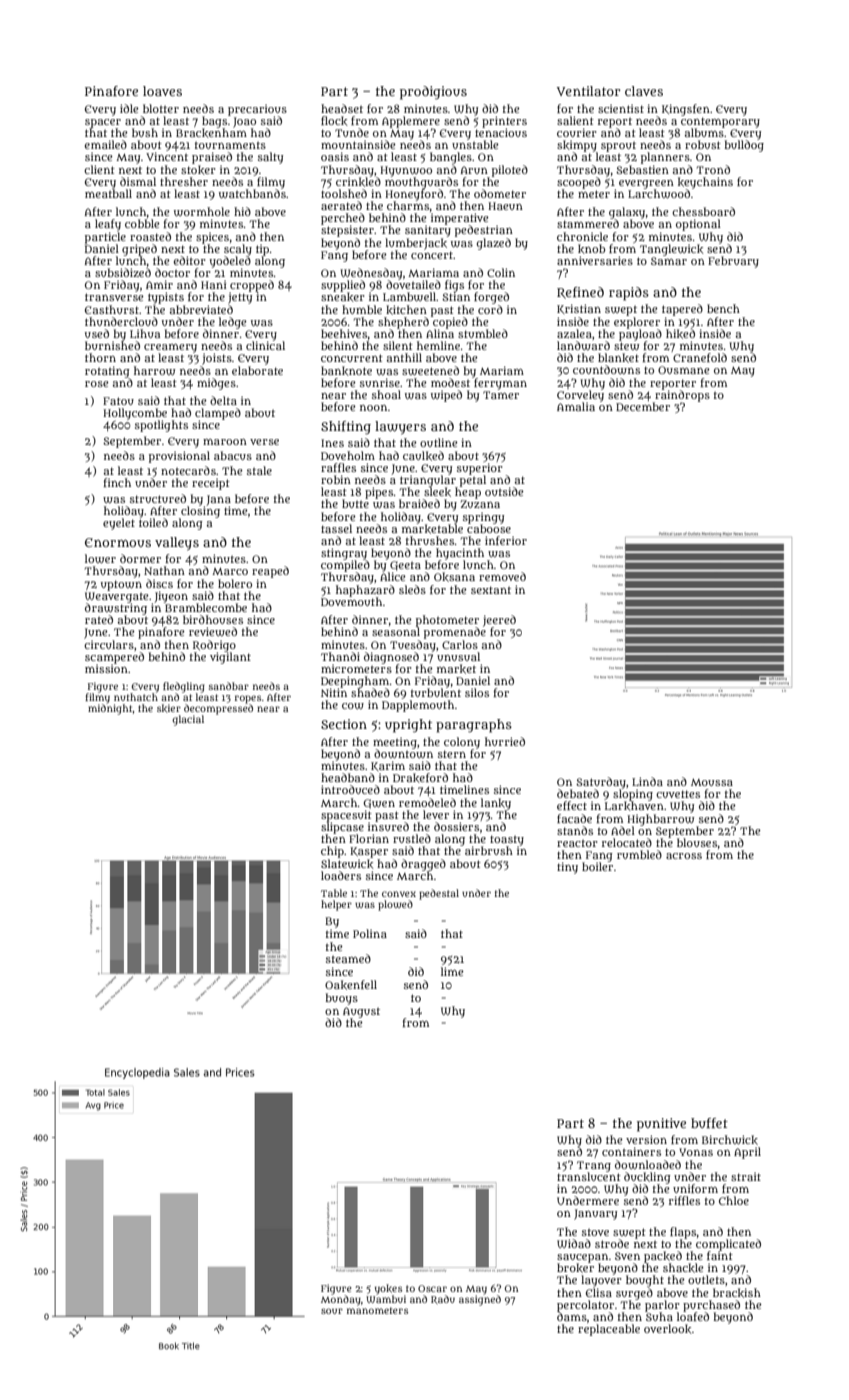  Describe the element at coordinates (351, 985) in the page. I see `Oakenfell` at that location.
